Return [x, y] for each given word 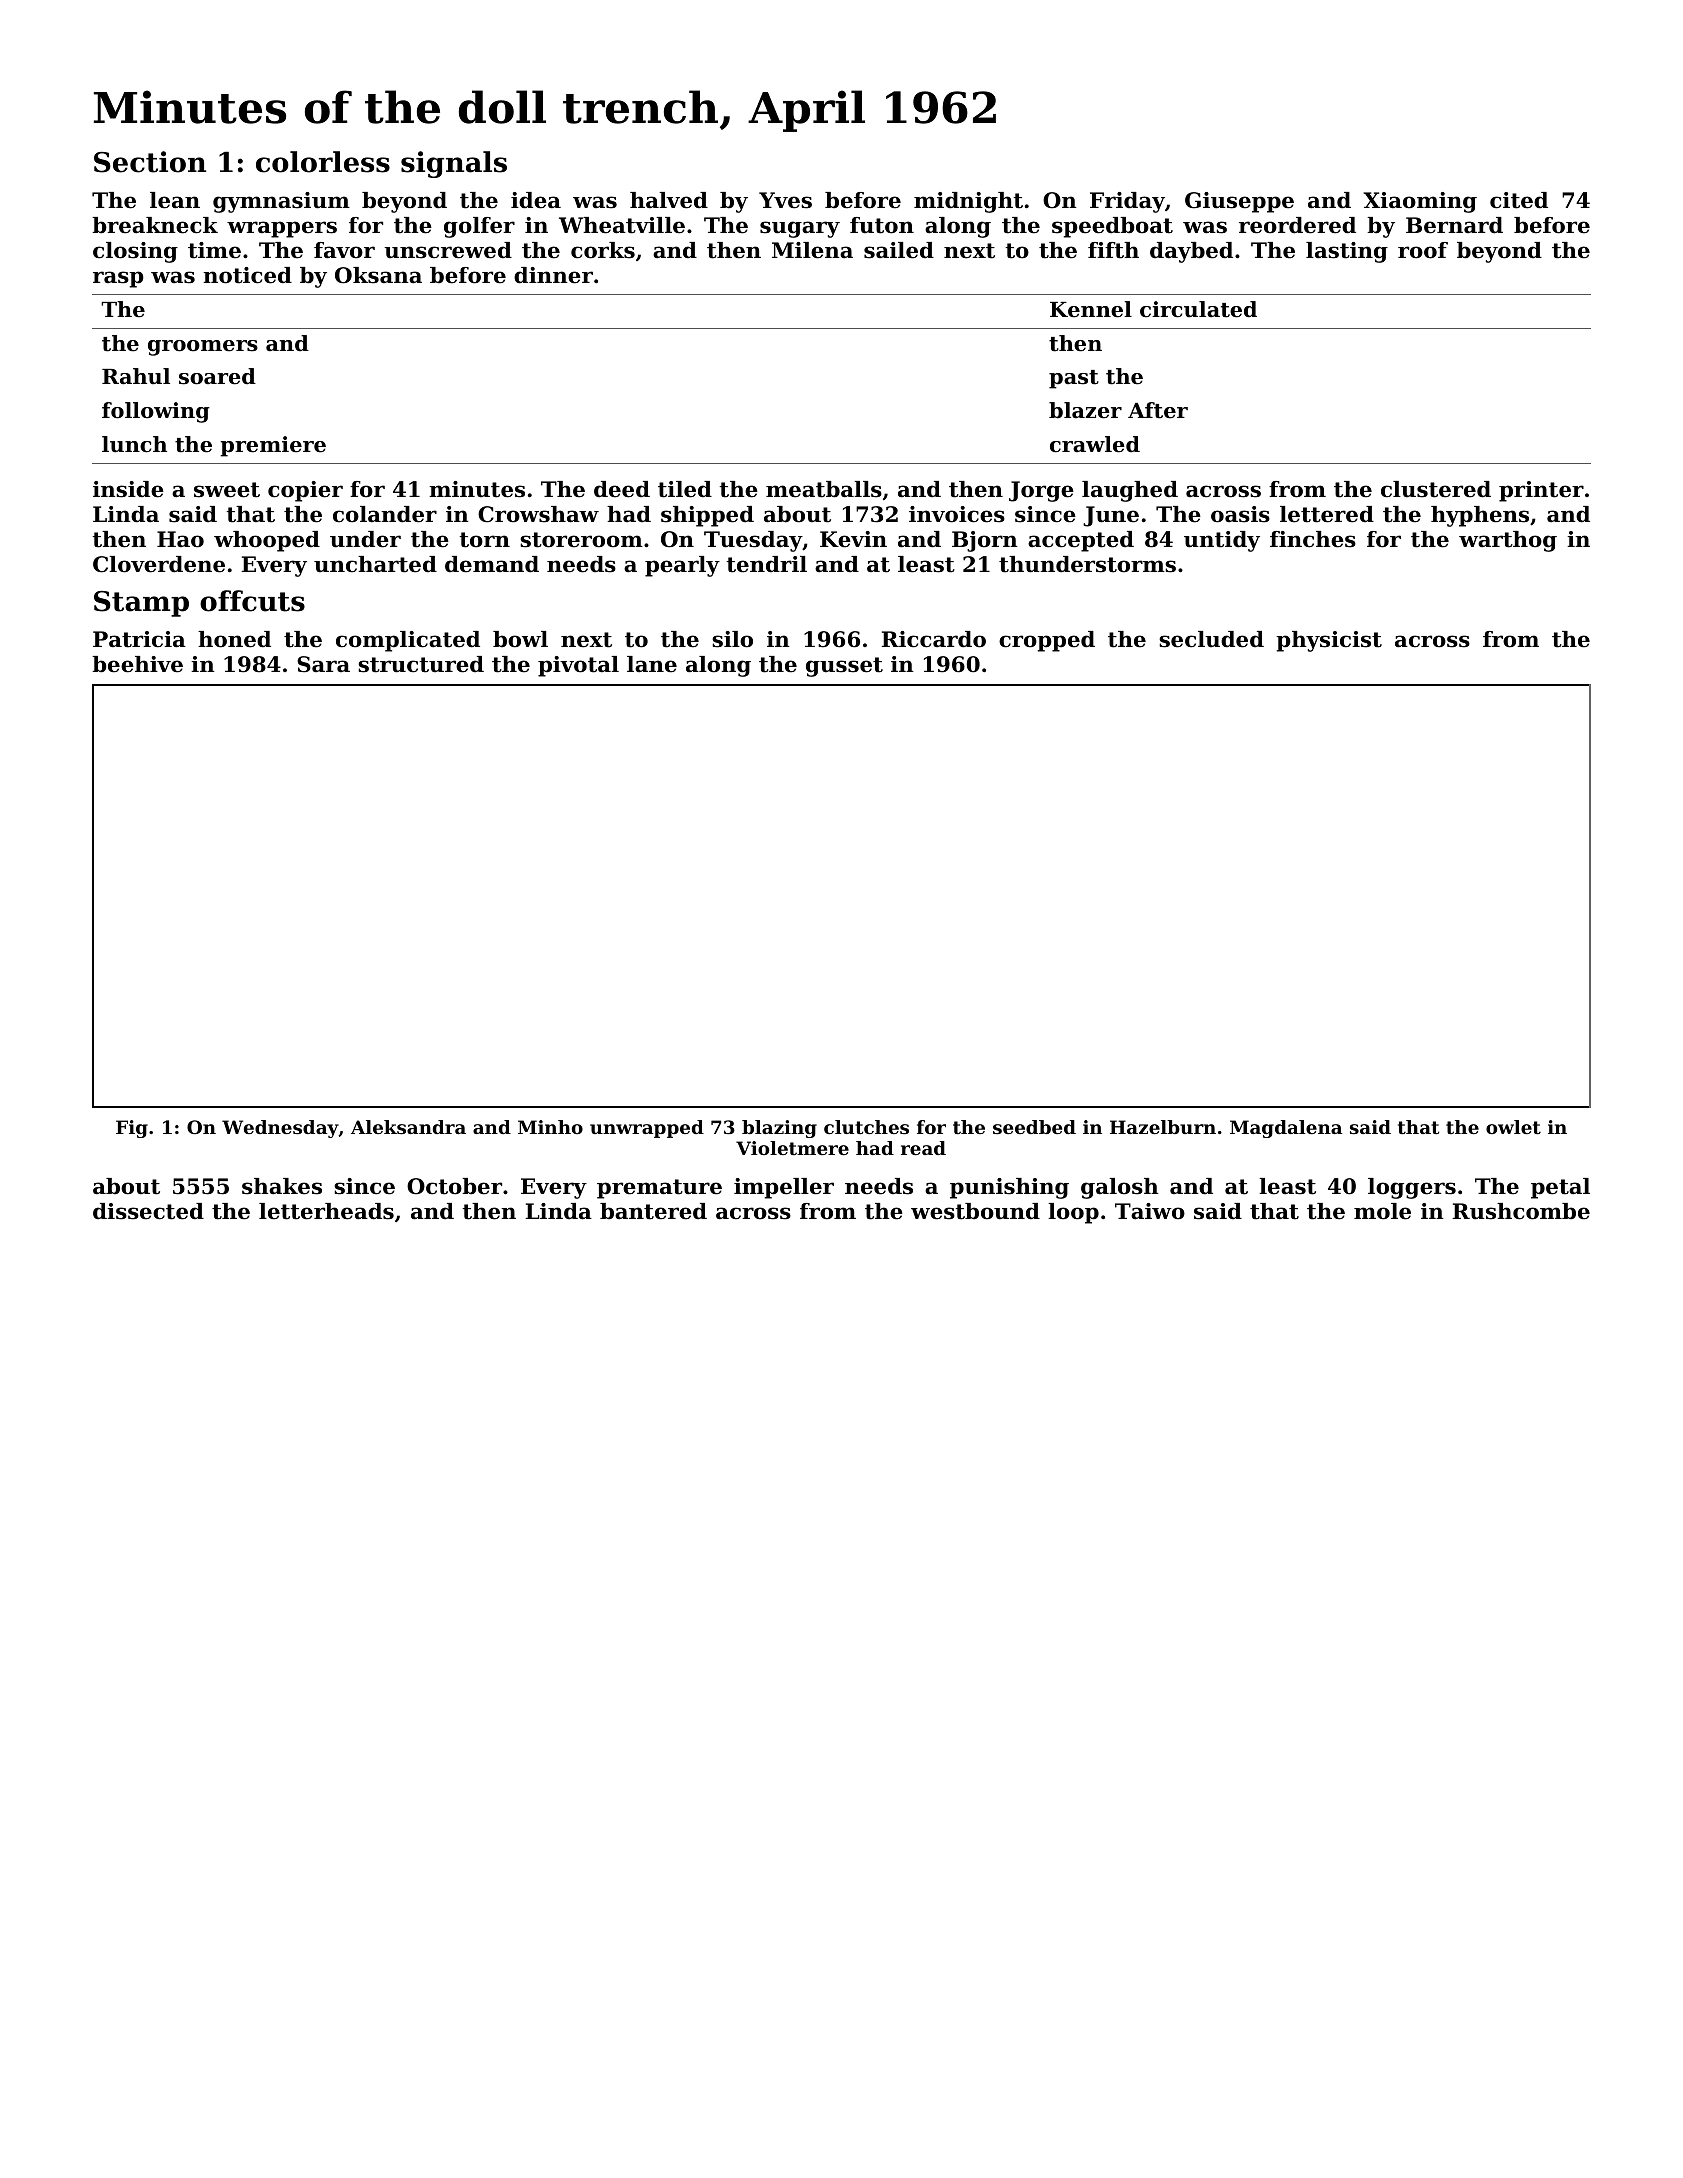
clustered [1436, 489]
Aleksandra [408, 1127]
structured [421, 664]
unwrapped [647, 1129]
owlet [1513, 1127]
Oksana [378, 275]
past [1074, 379]
